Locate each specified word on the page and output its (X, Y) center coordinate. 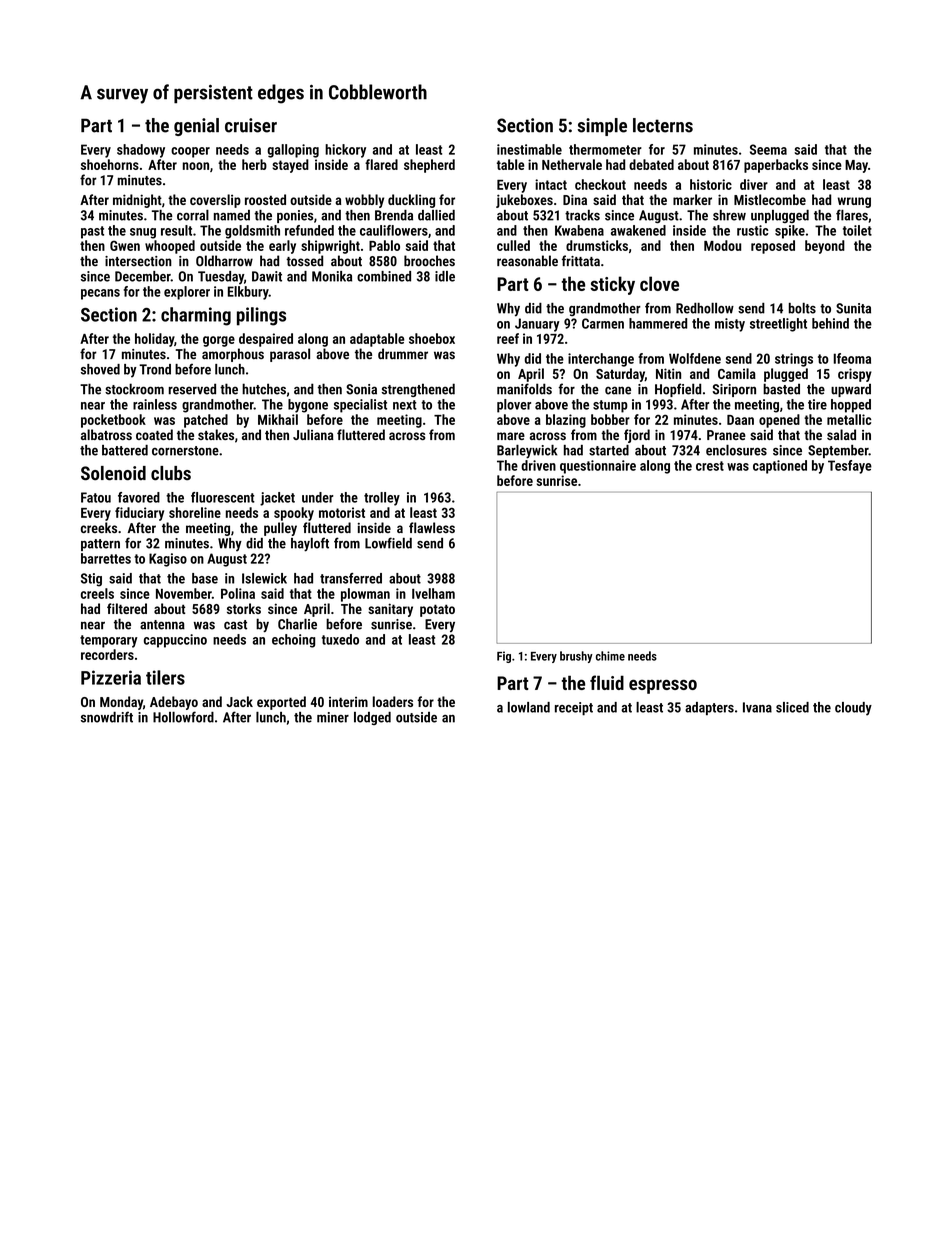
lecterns (663, 125)
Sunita (853, 308)
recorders (107, 654)
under (318, 497)
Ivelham (433, 593)
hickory (345, 151)
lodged (372, 718)
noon (196, 166)
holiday (154, 340)
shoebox (432, 338)
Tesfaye (850, 467)
